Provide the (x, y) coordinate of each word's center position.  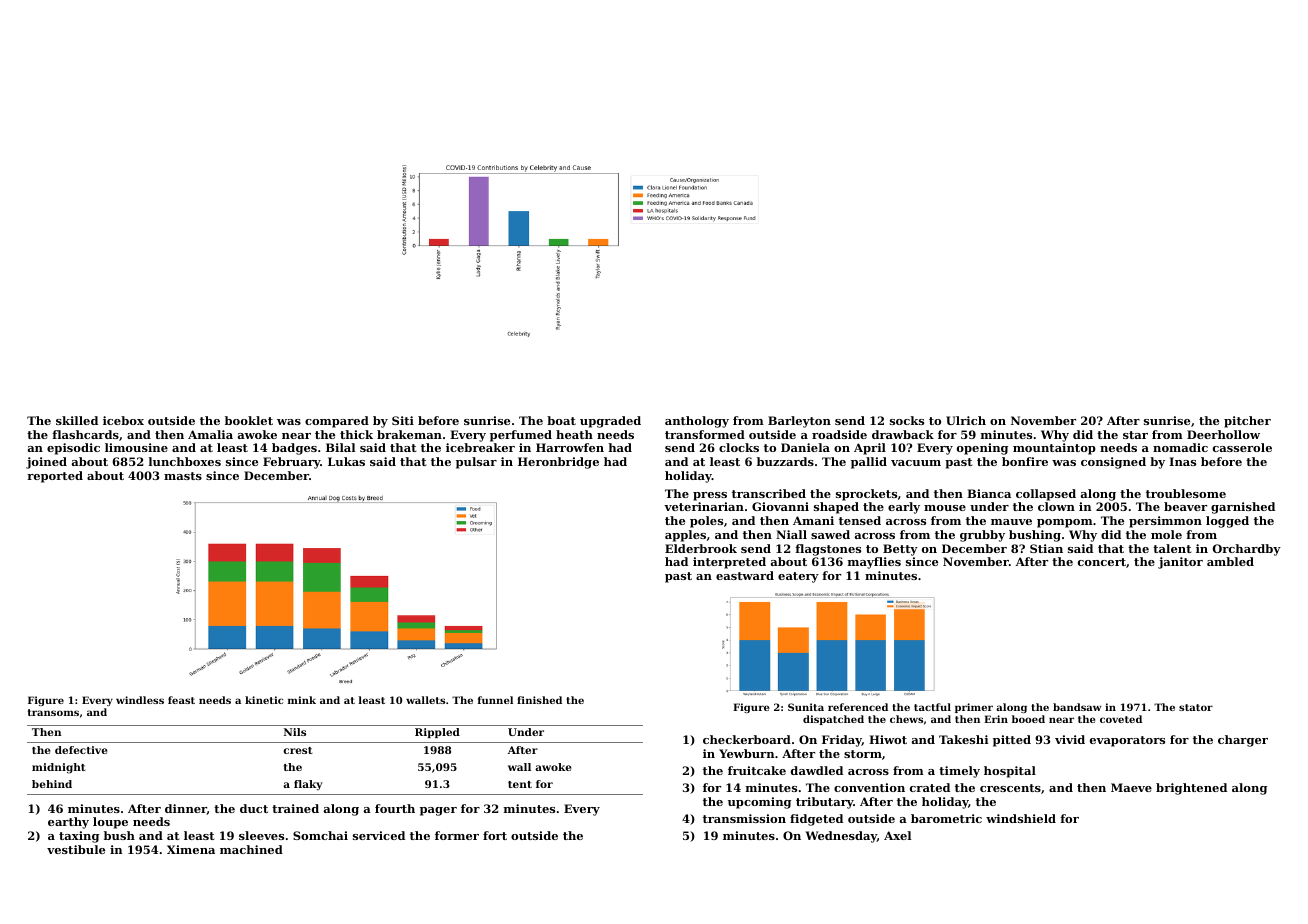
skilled (77, 420)
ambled (1230, 561)
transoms (53, 712)
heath (574, 434)
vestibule (76, 849)
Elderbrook (701, 548)
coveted (1121, 719)
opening (982, 449)
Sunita (806, 707)
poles (706, 522)
